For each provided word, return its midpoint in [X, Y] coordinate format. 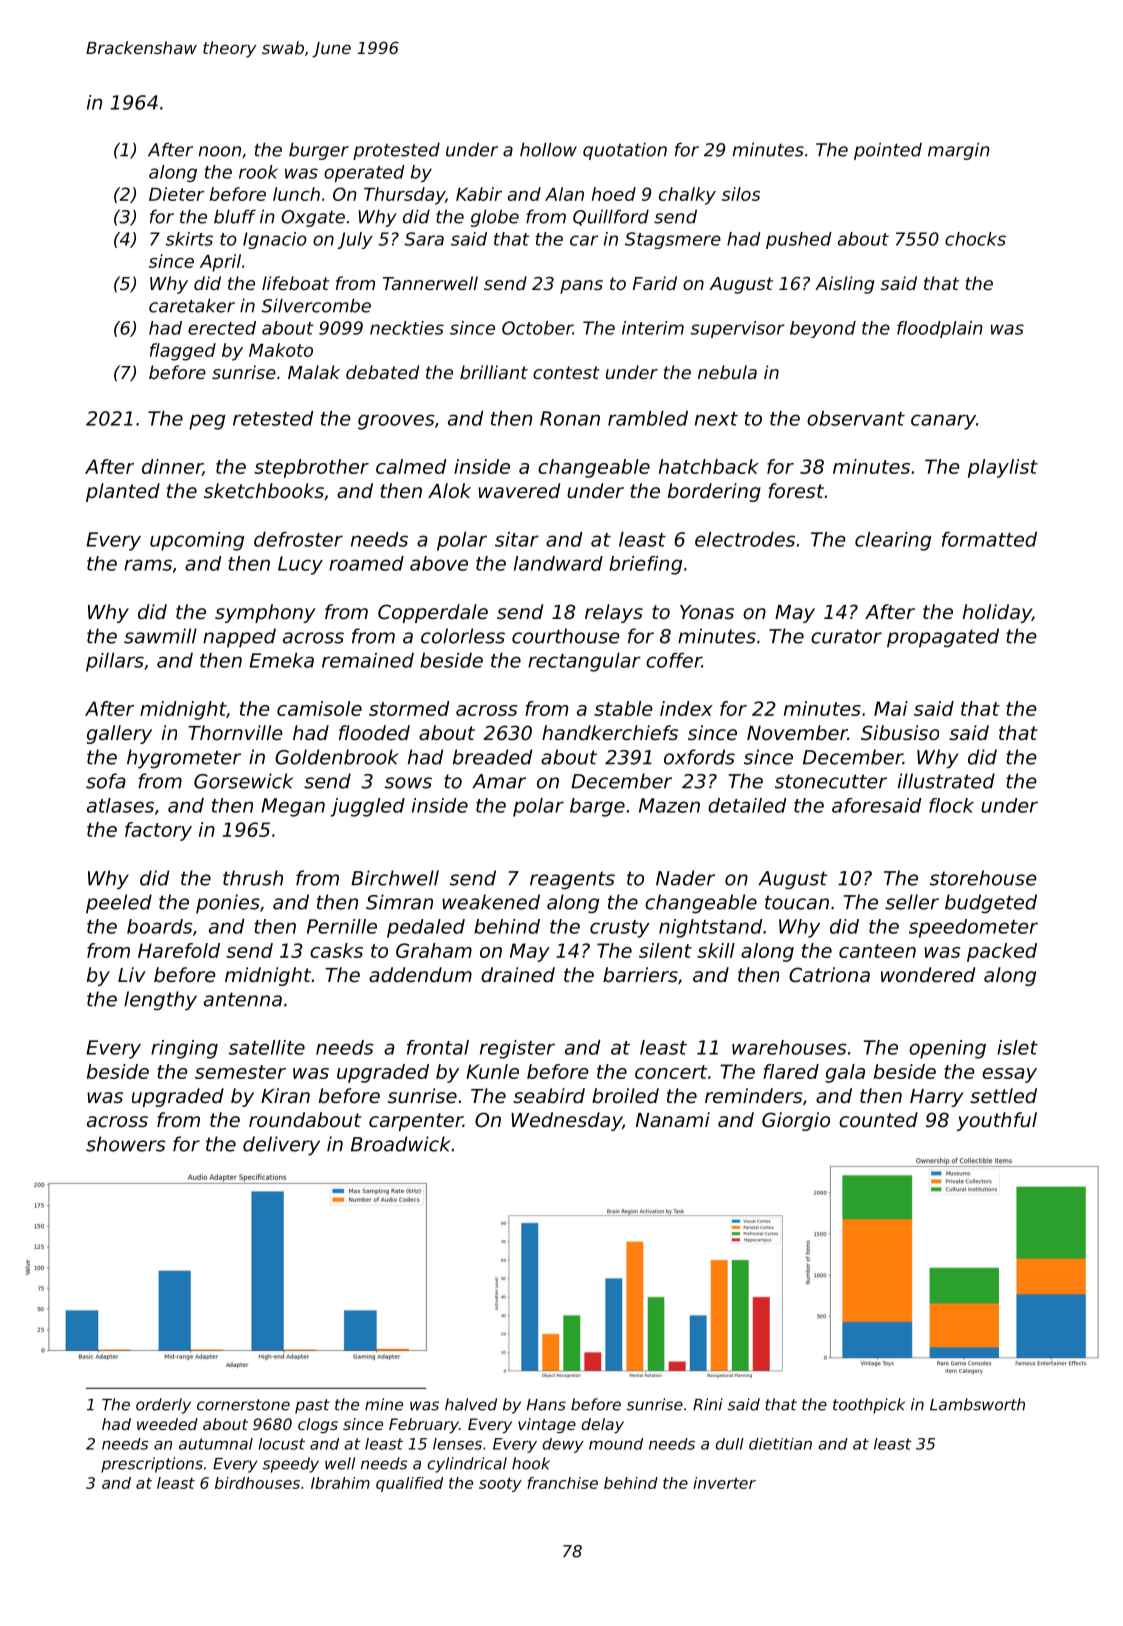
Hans [546, 1405]
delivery [281, 1146]
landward [558, 563]
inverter [724, 1483]
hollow [548, 149]
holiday [997, 613]
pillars [115, 662]
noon [220, 151]
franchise [562, 1483]
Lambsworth [977, 1404]
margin [959, 151]
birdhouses [257, 1483]
